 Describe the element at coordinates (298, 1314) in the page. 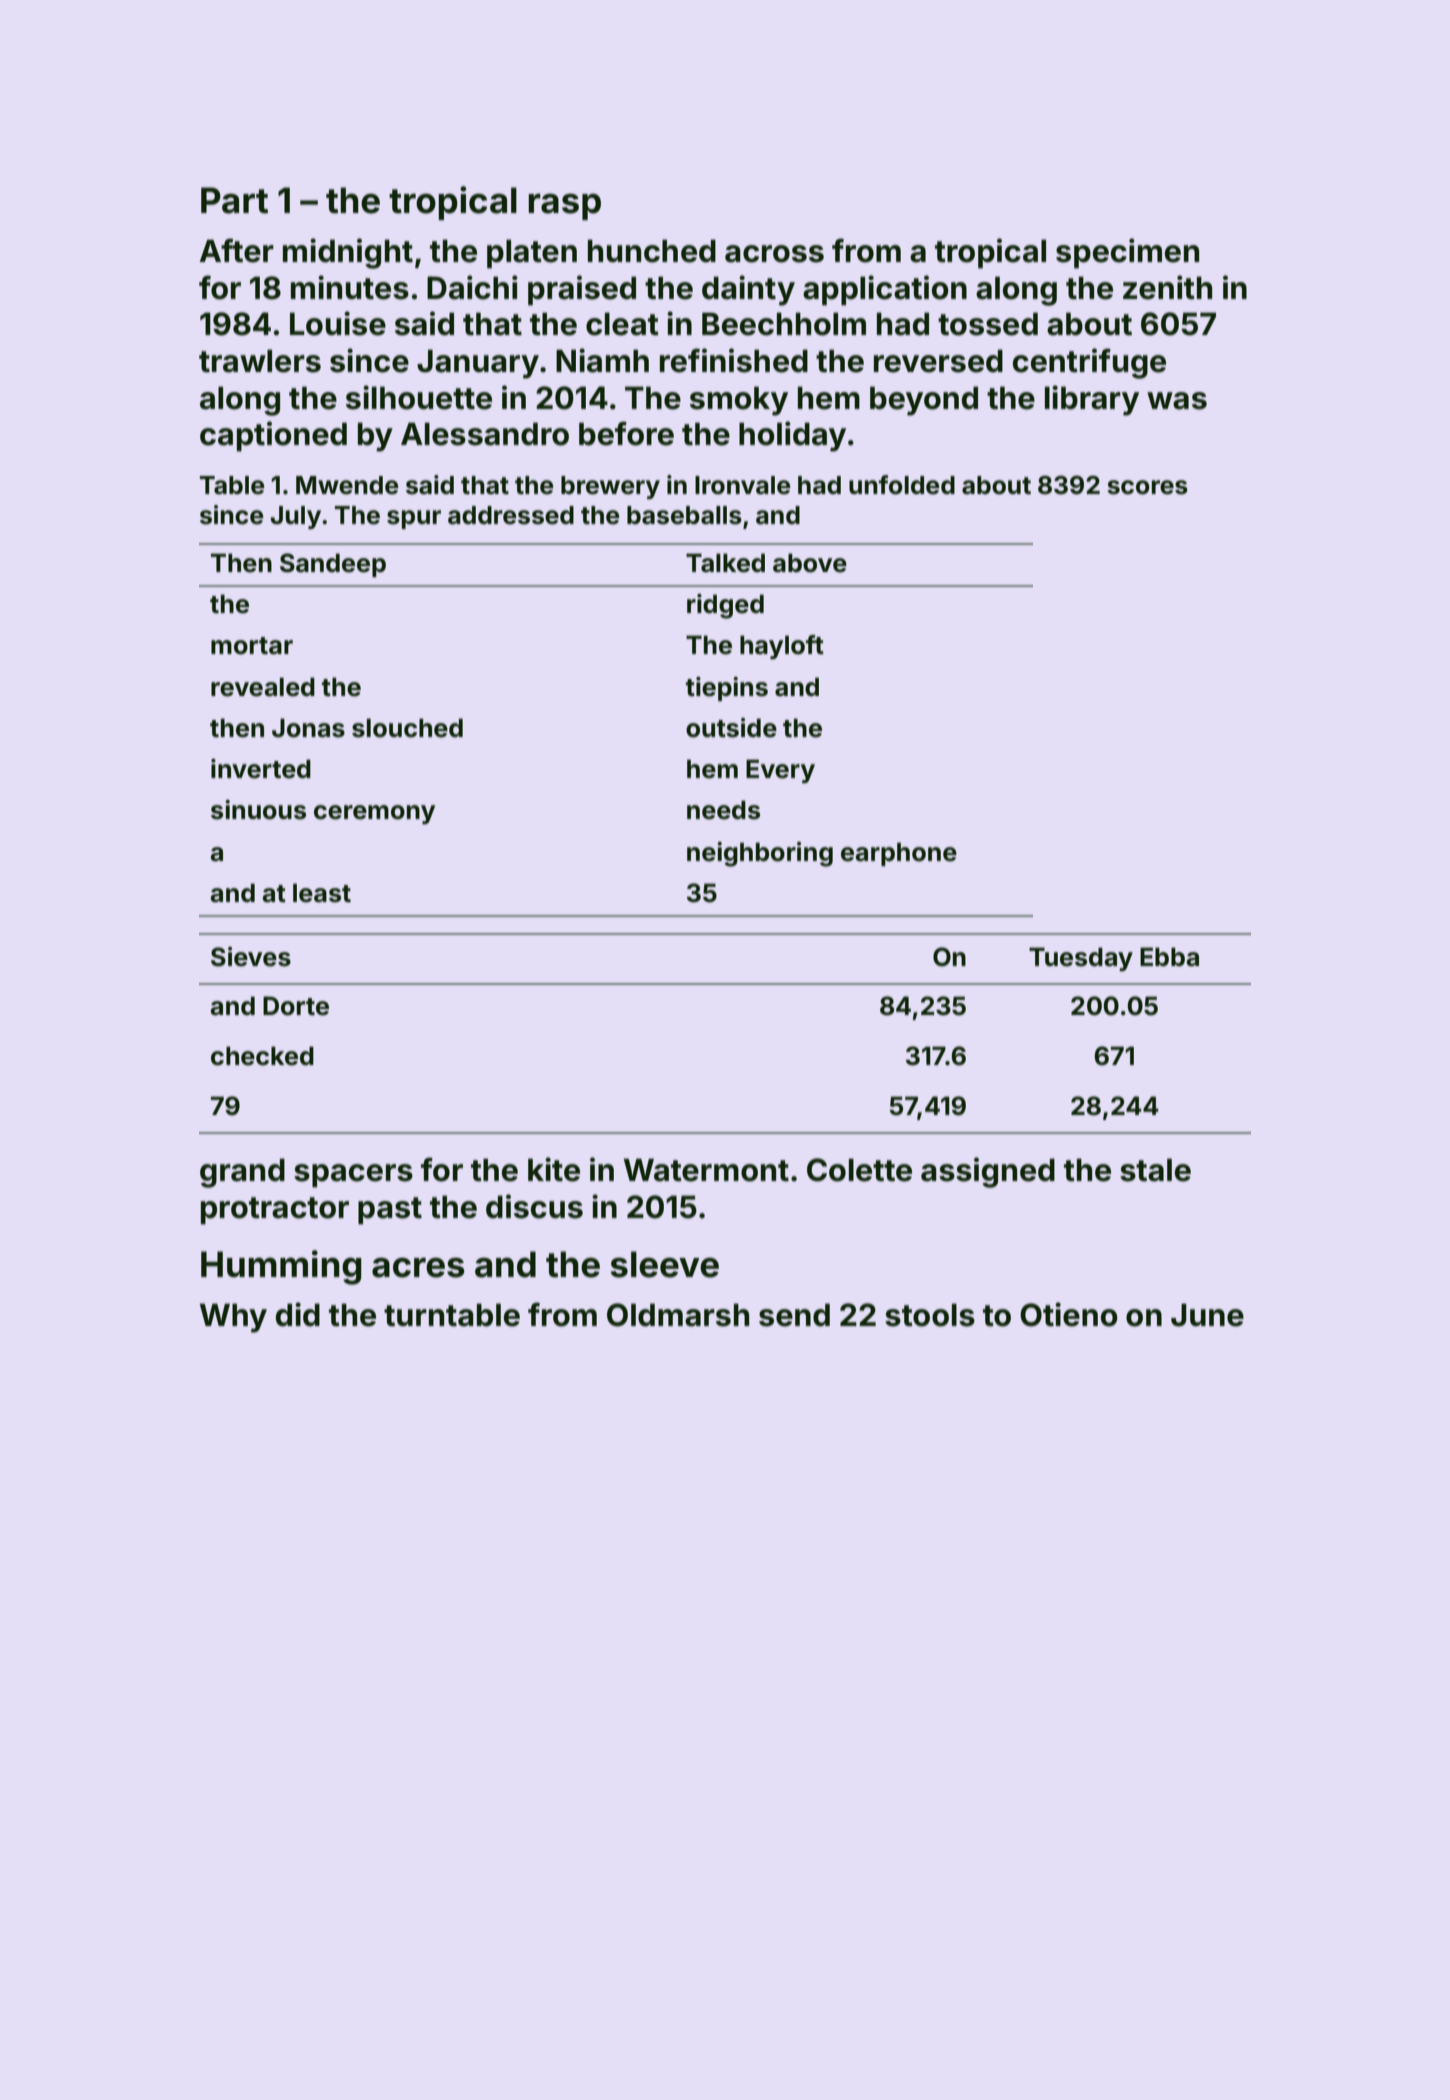

I see `did` at that location.
